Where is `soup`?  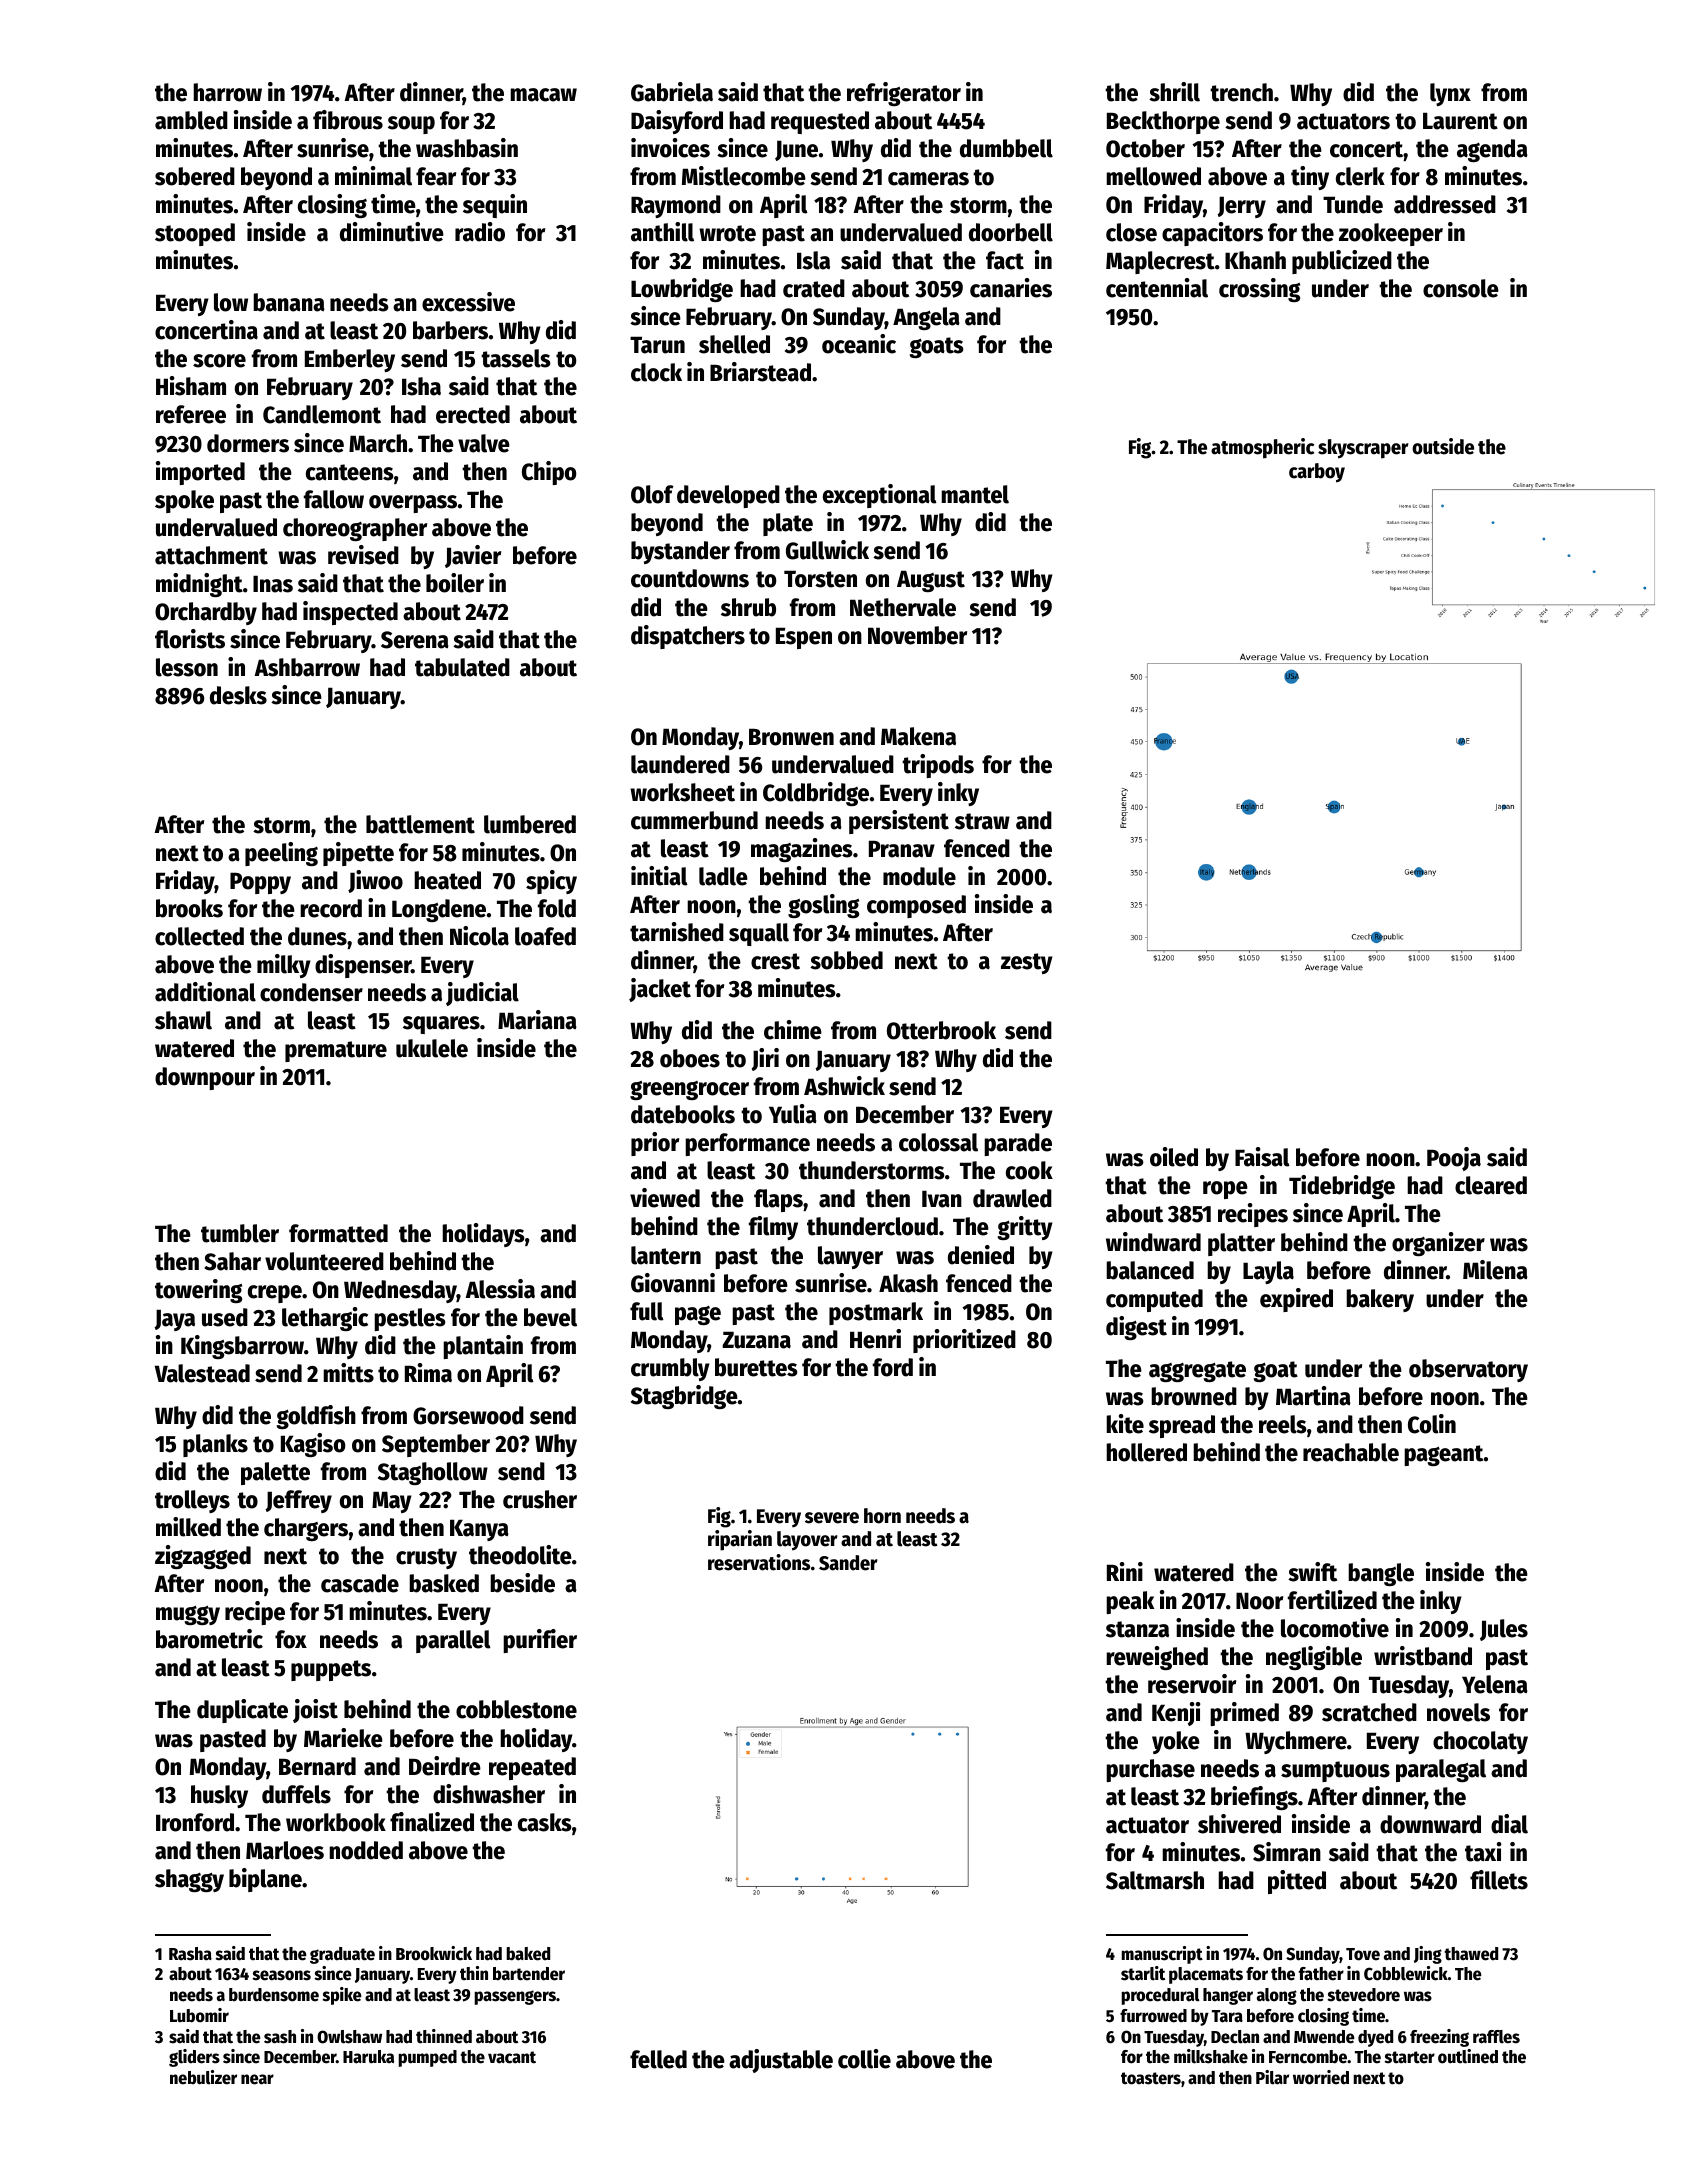
soup is located at coordinates (411, 125).
